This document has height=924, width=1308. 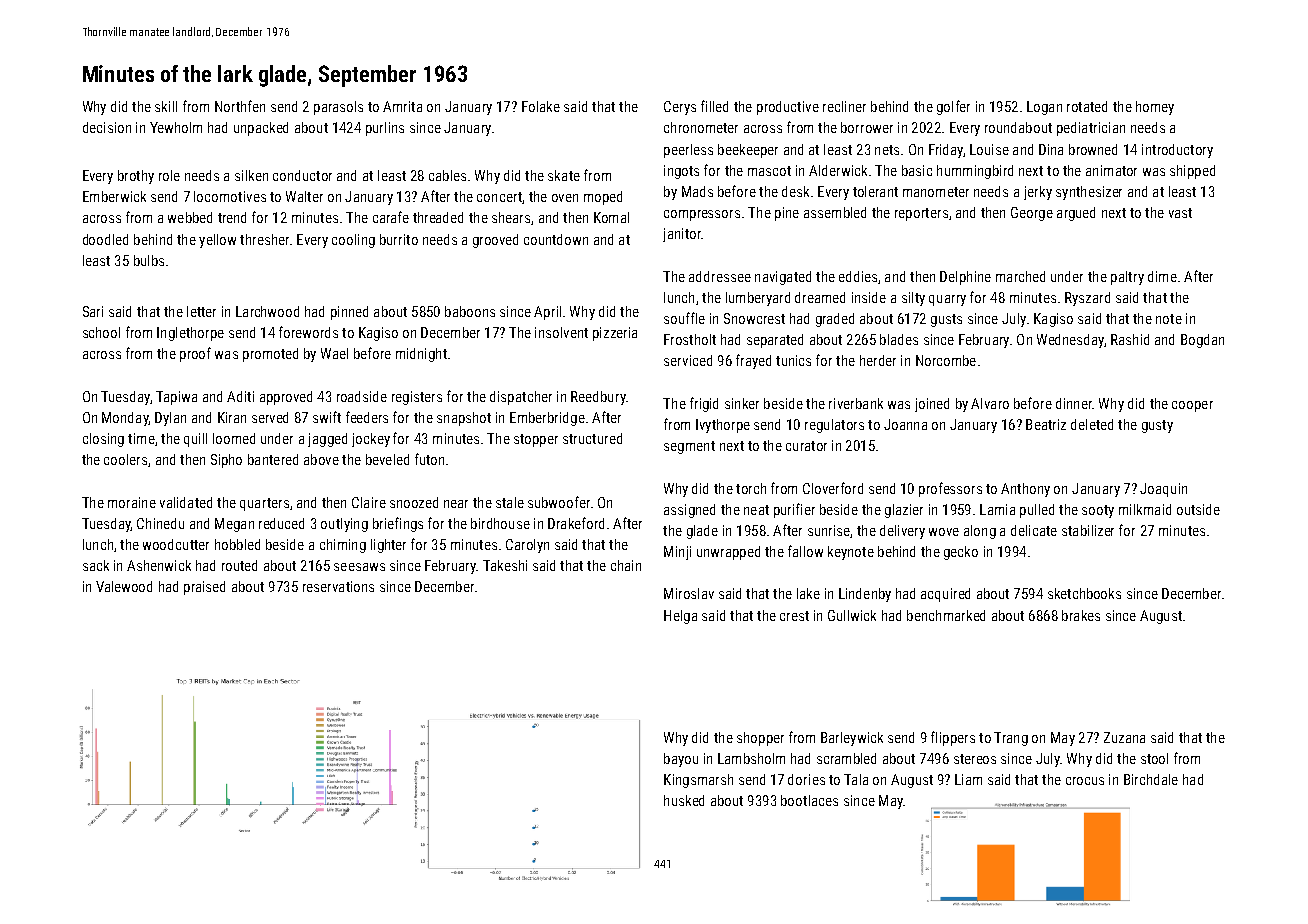 I want to click on skill, so click(x=166, y=106).
